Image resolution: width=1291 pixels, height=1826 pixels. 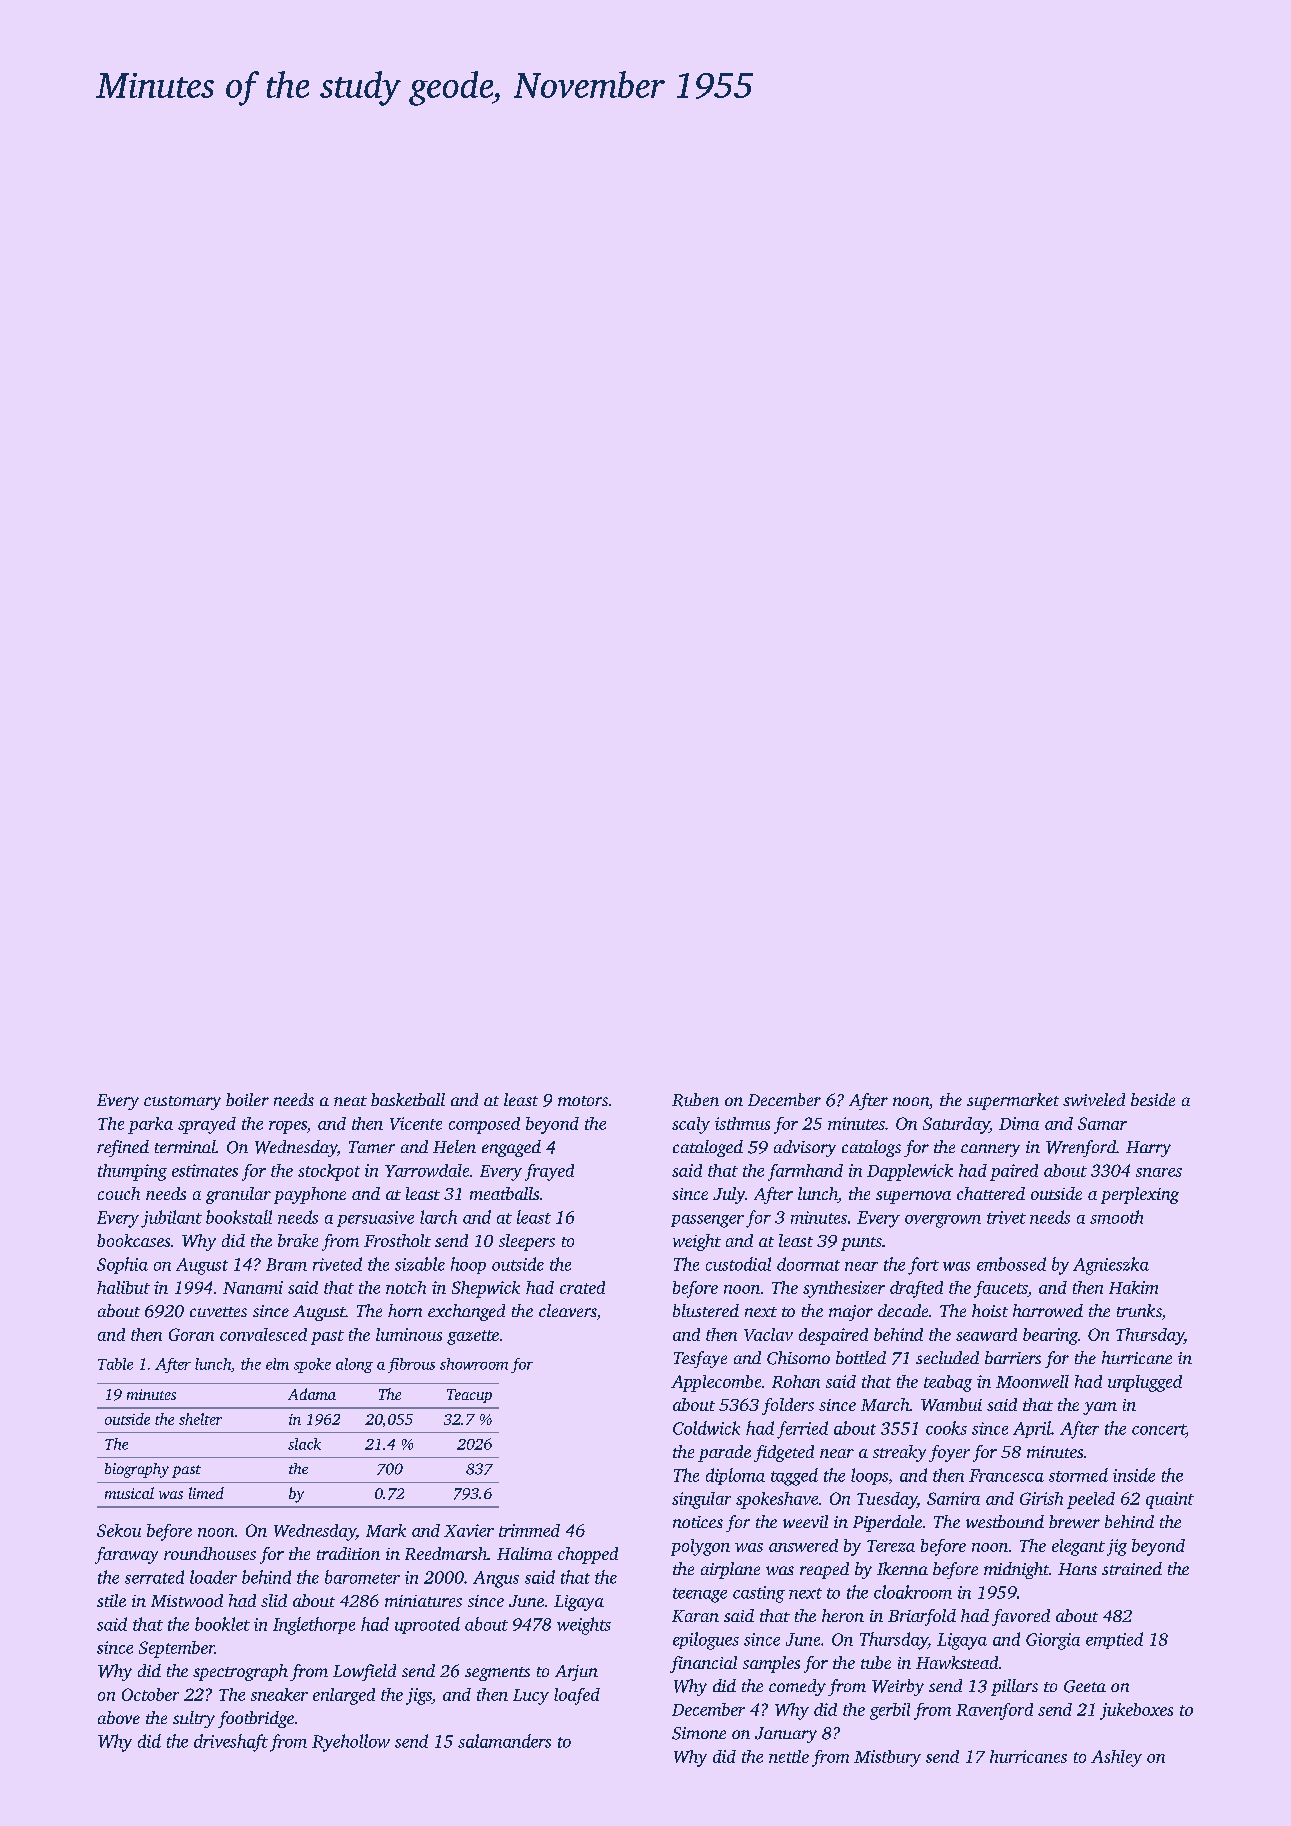 What do you see at coordinates (137, 1470) in the image?
I see `biography` at bounding box center [137, 1470].
